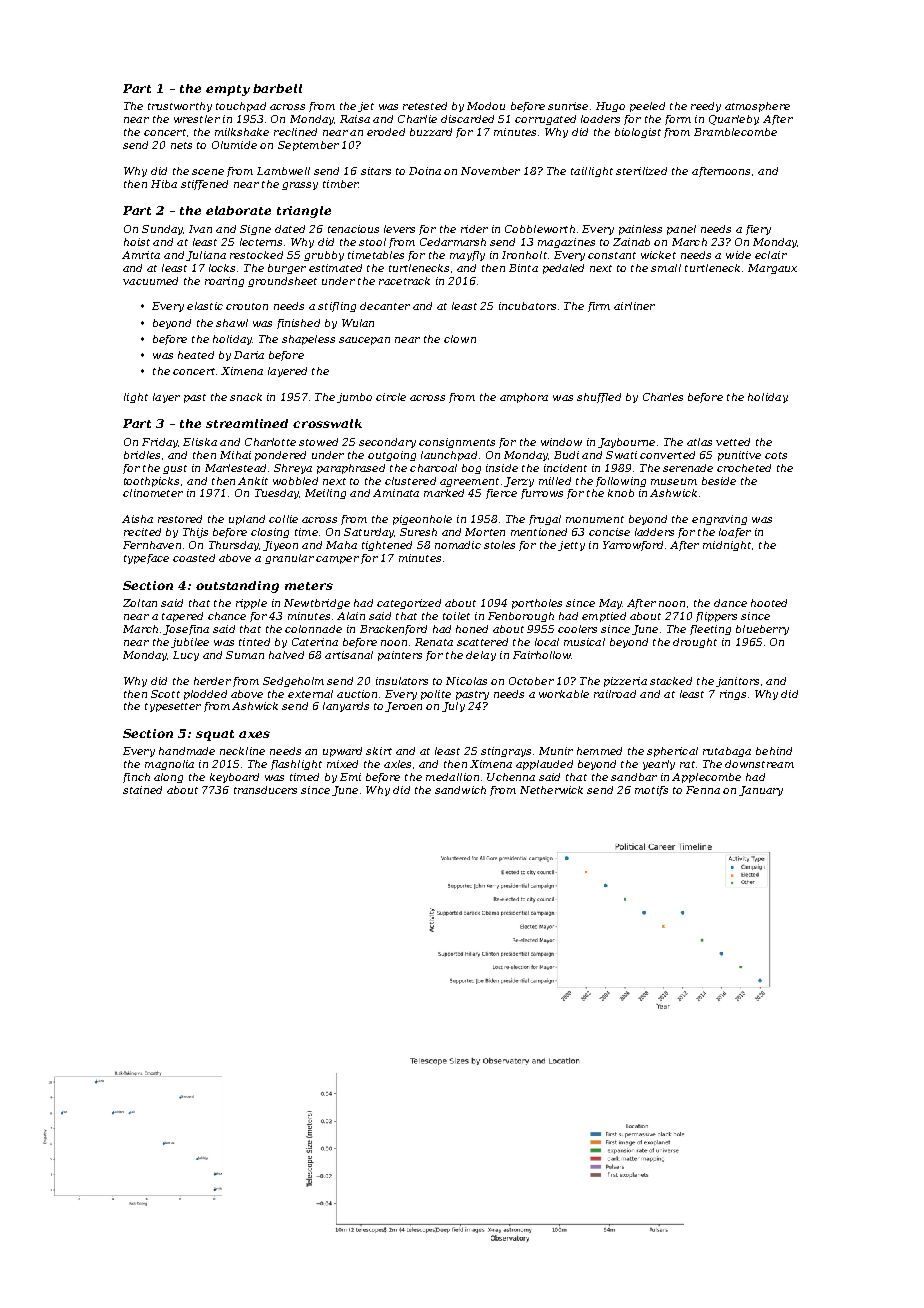  What do you see at coordinates (315, 642) in the document?
I see `Caterina` at bounding box center [315, 642].
